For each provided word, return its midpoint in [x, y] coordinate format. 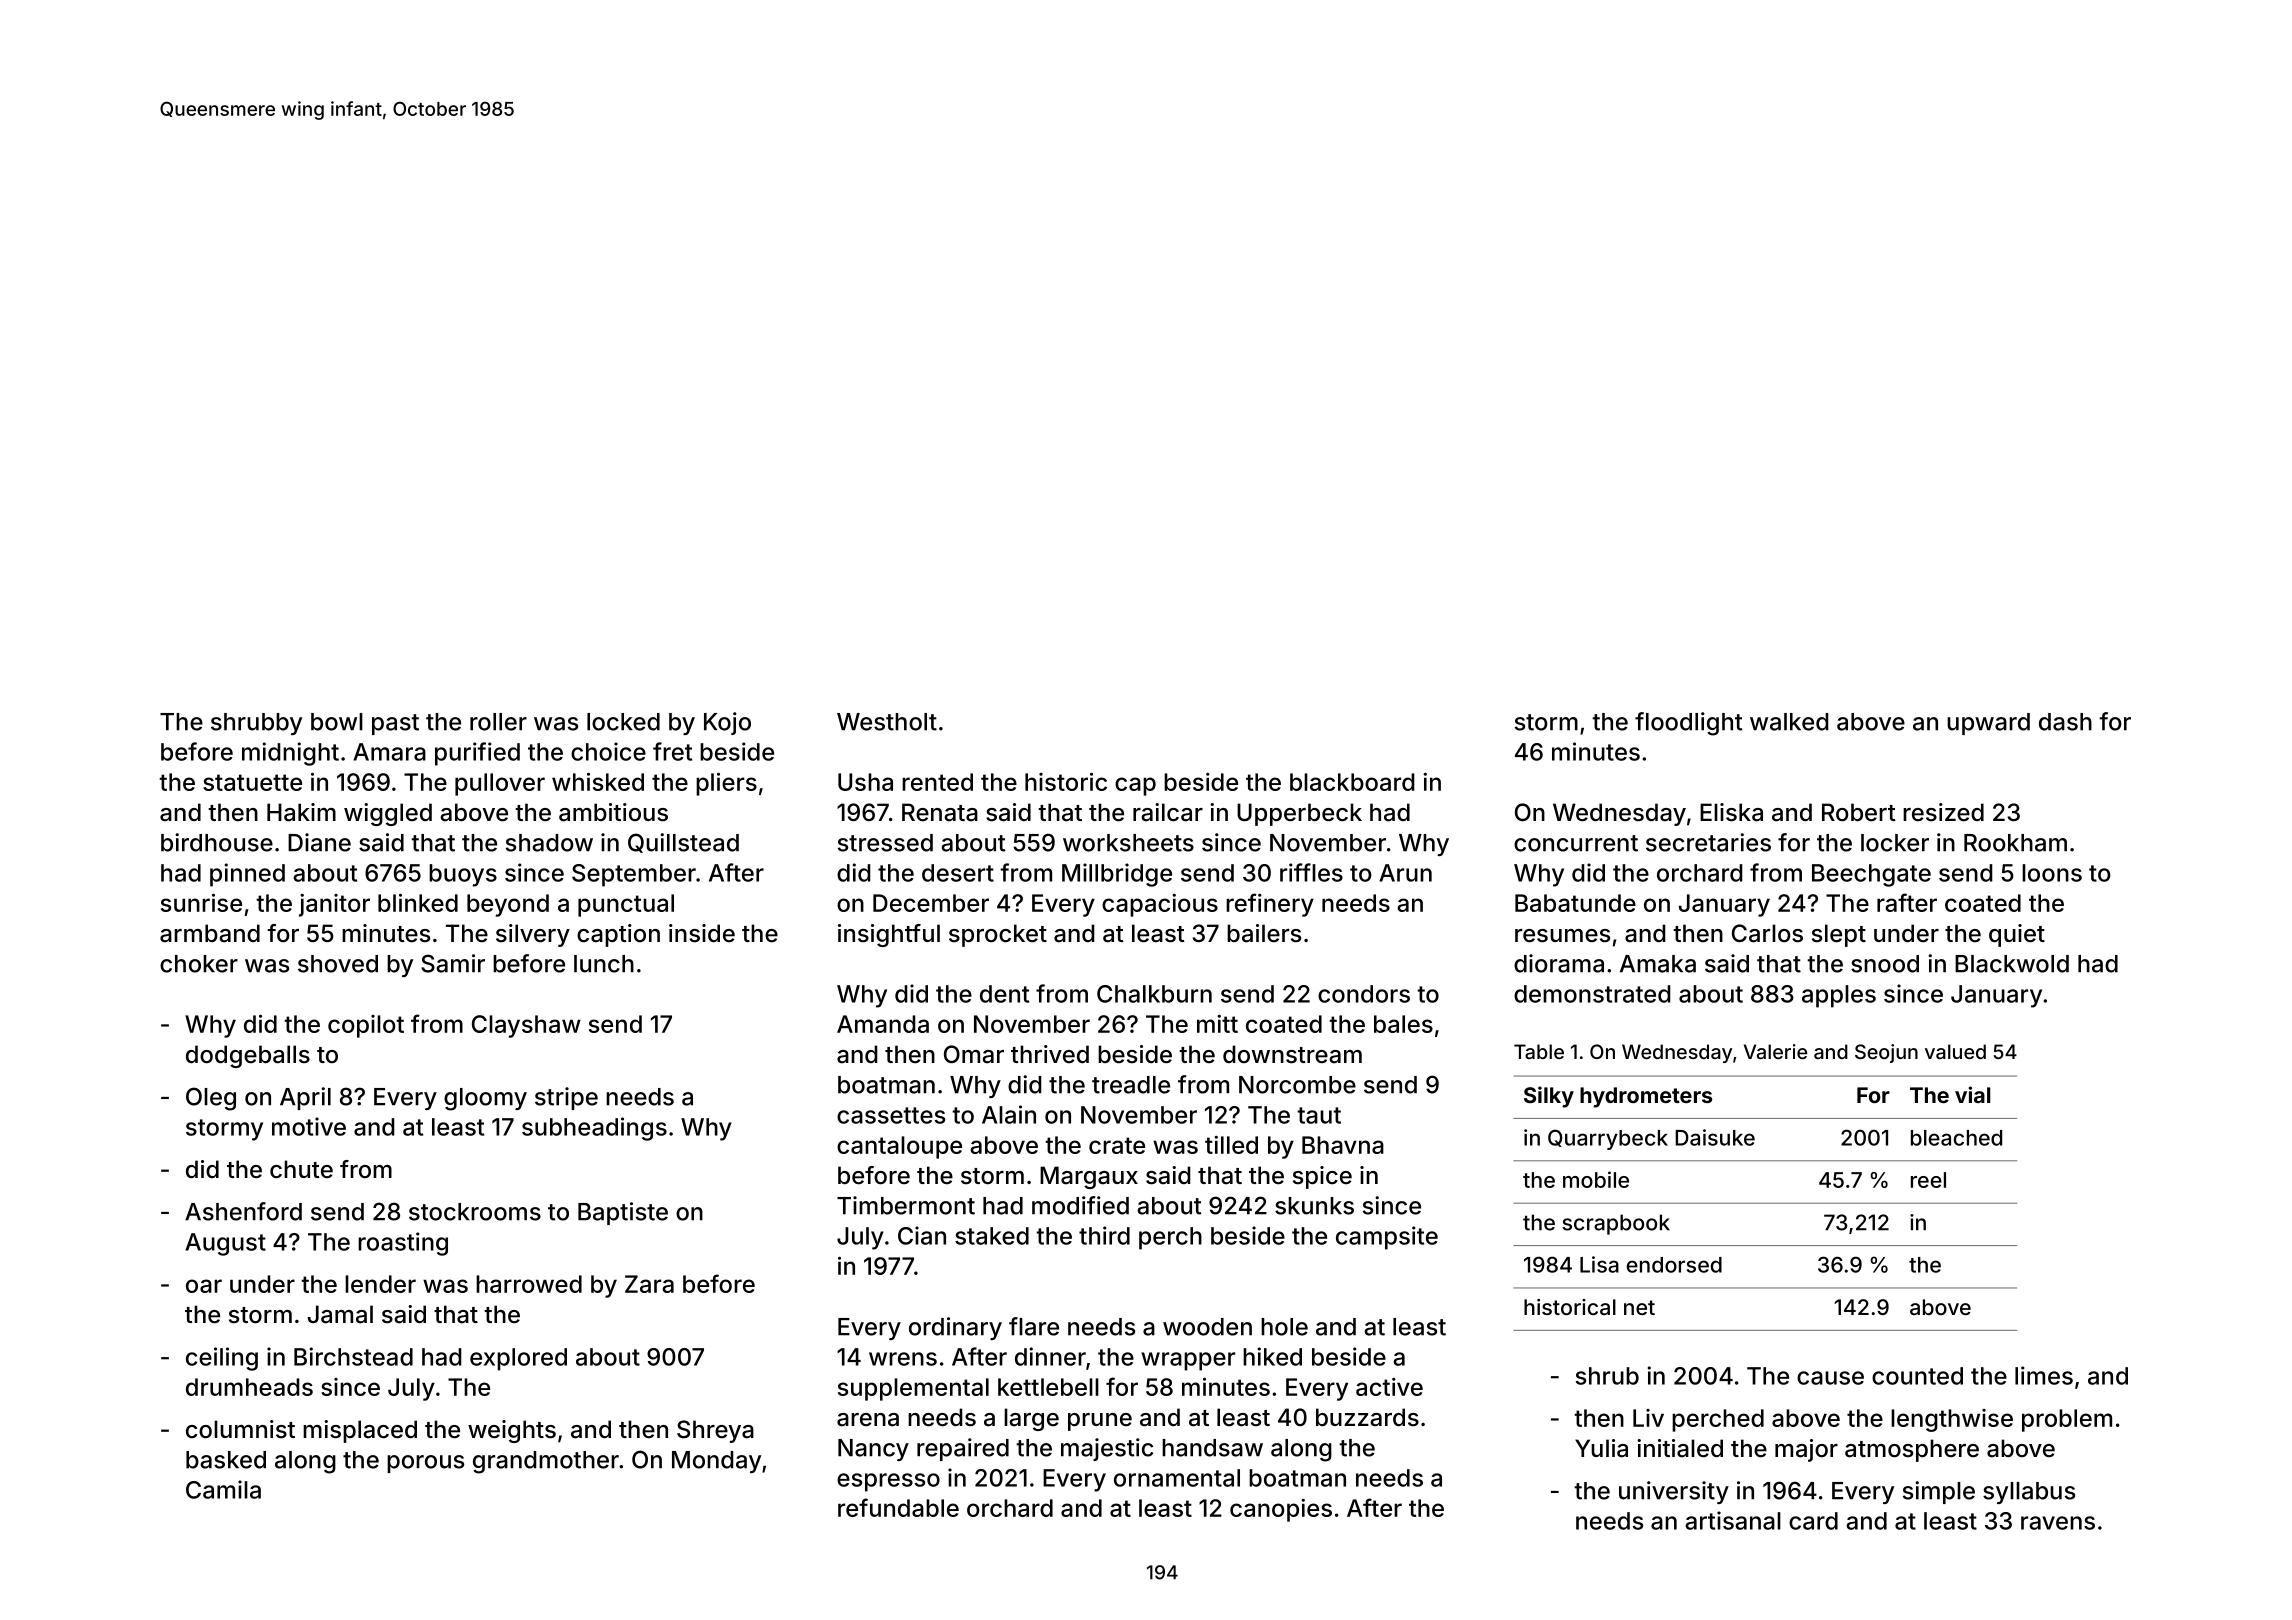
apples [1839, 996]
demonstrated [1592, 994]
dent [1004, 994]
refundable [898, 1507]
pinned [247, 875]
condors [1364, 994]
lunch [604, 964]
